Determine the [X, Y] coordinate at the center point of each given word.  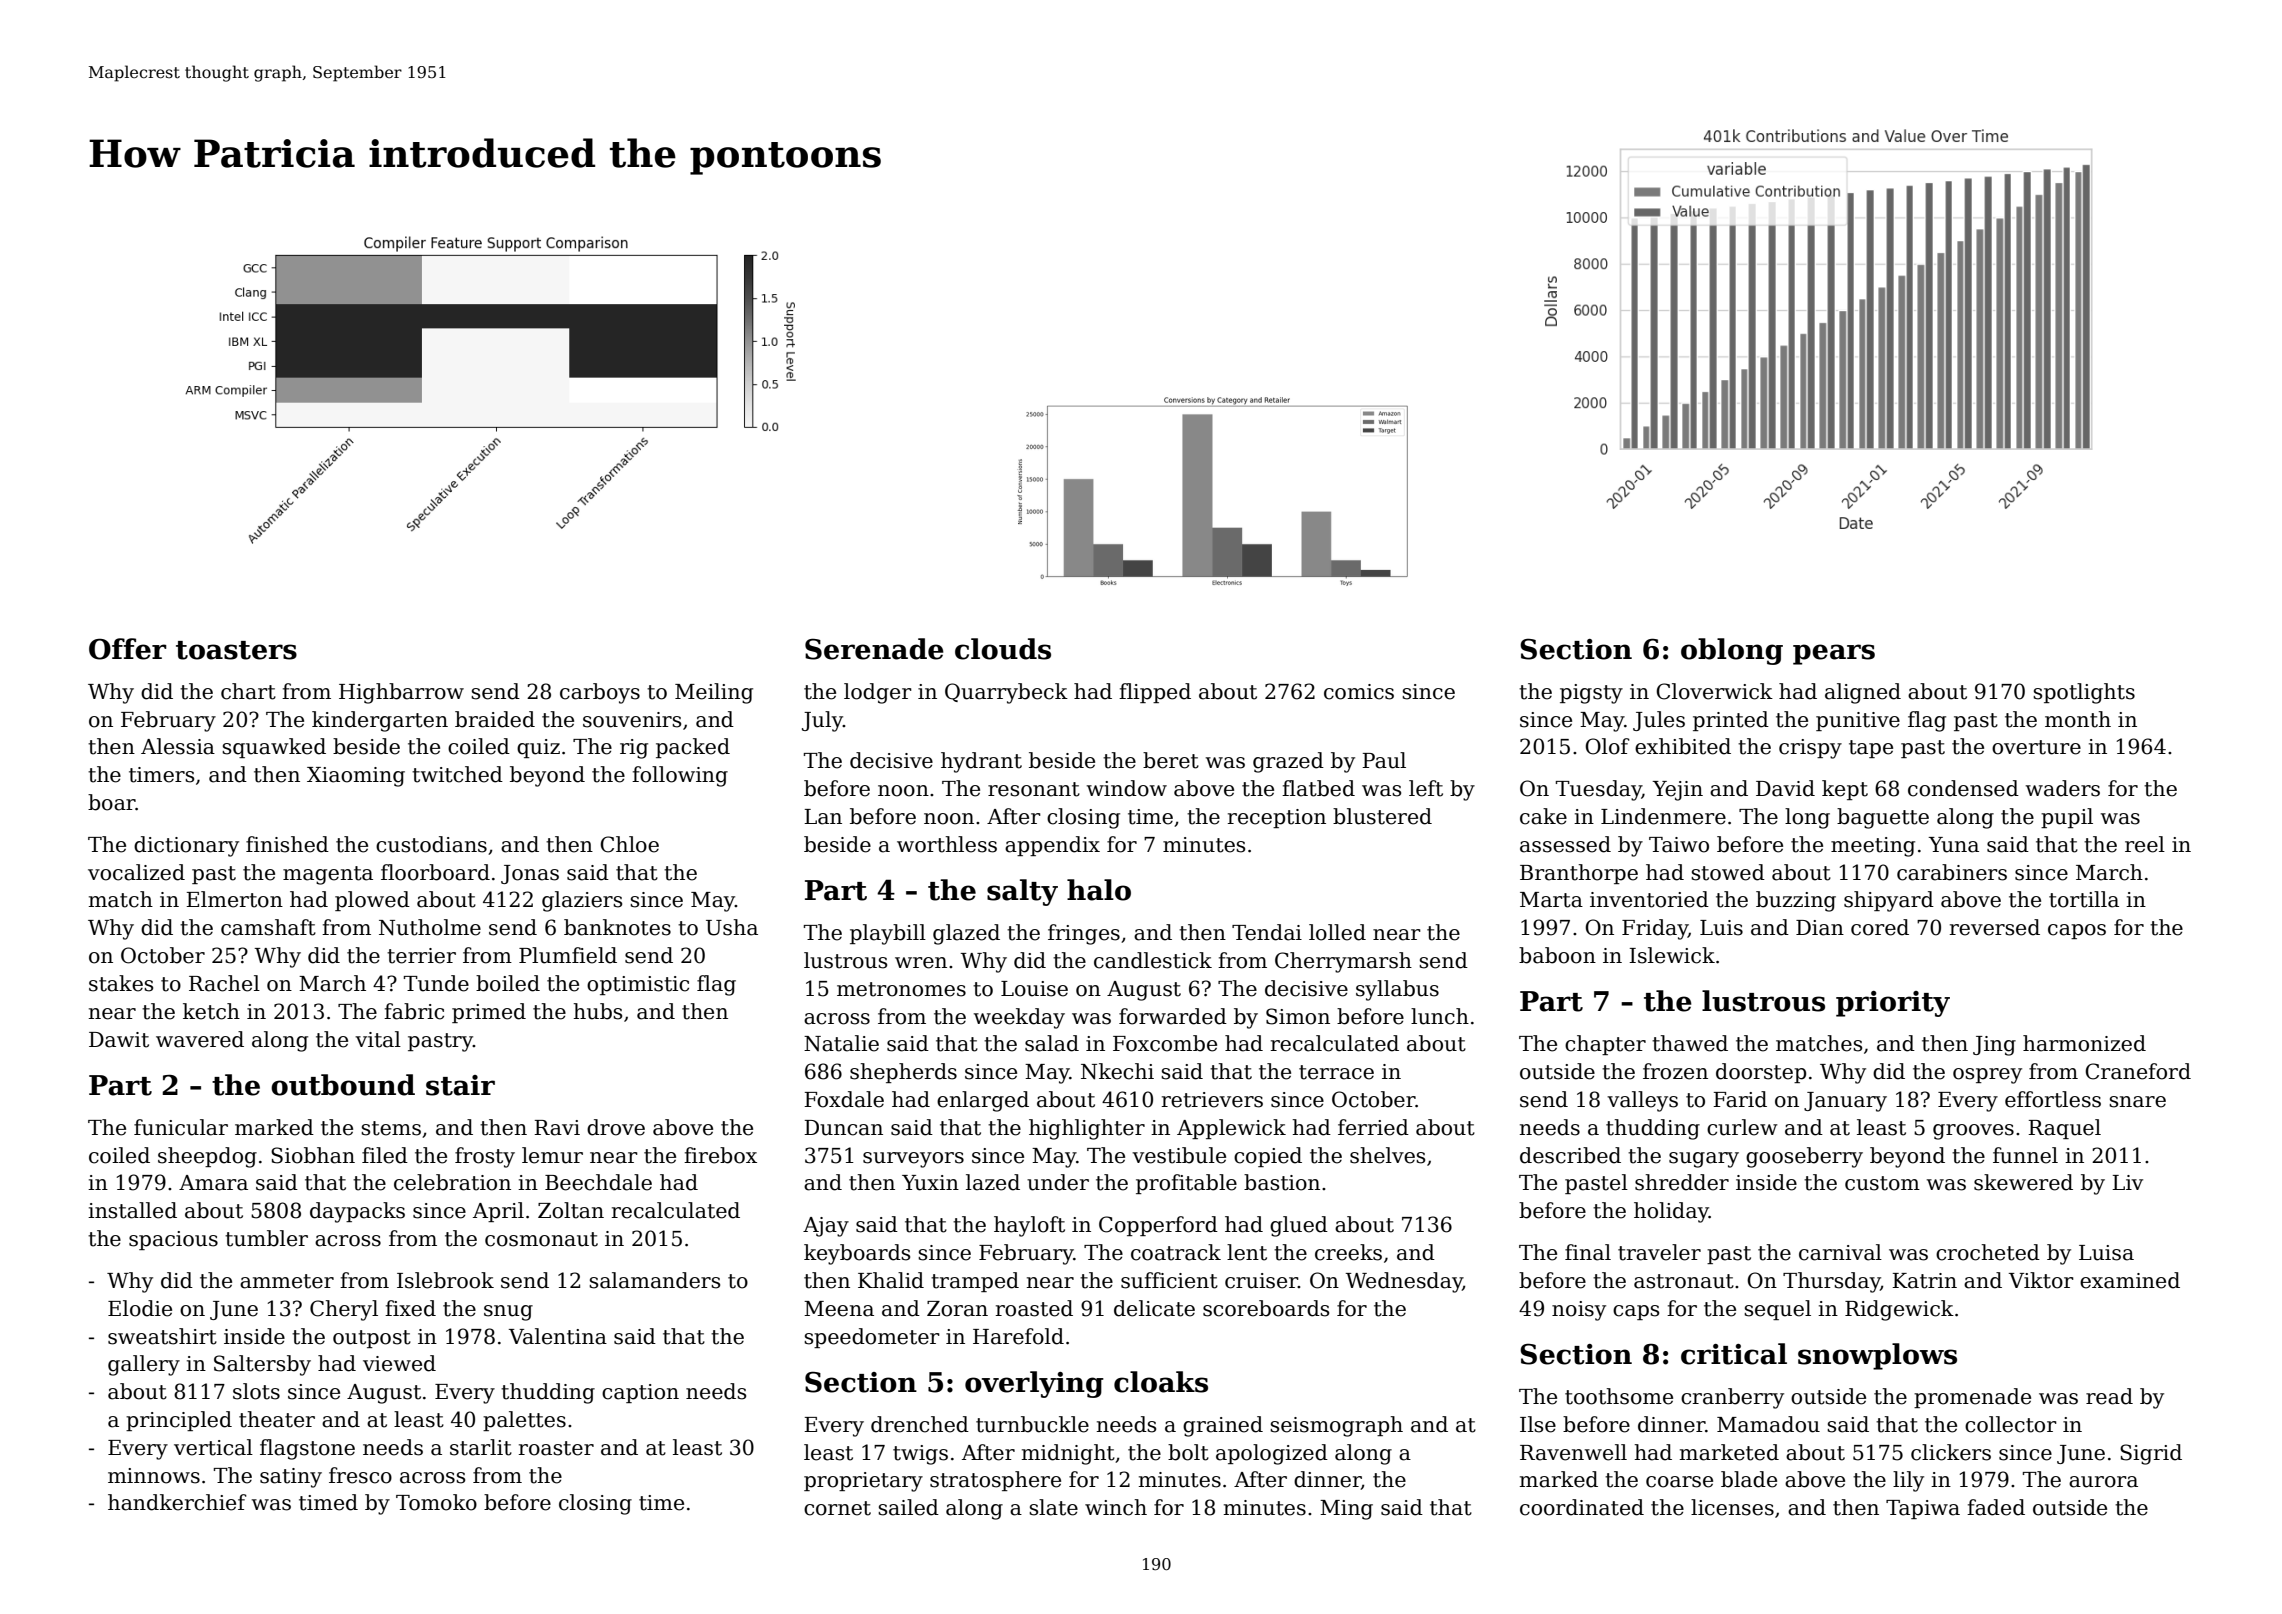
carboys [600, 693]
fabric [414, 1011]
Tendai [1267, 932]
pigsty [1591, 694]
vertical [213, 1447]
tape [1871, 749]
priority [1893, 1004]
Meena [839, 1309]
